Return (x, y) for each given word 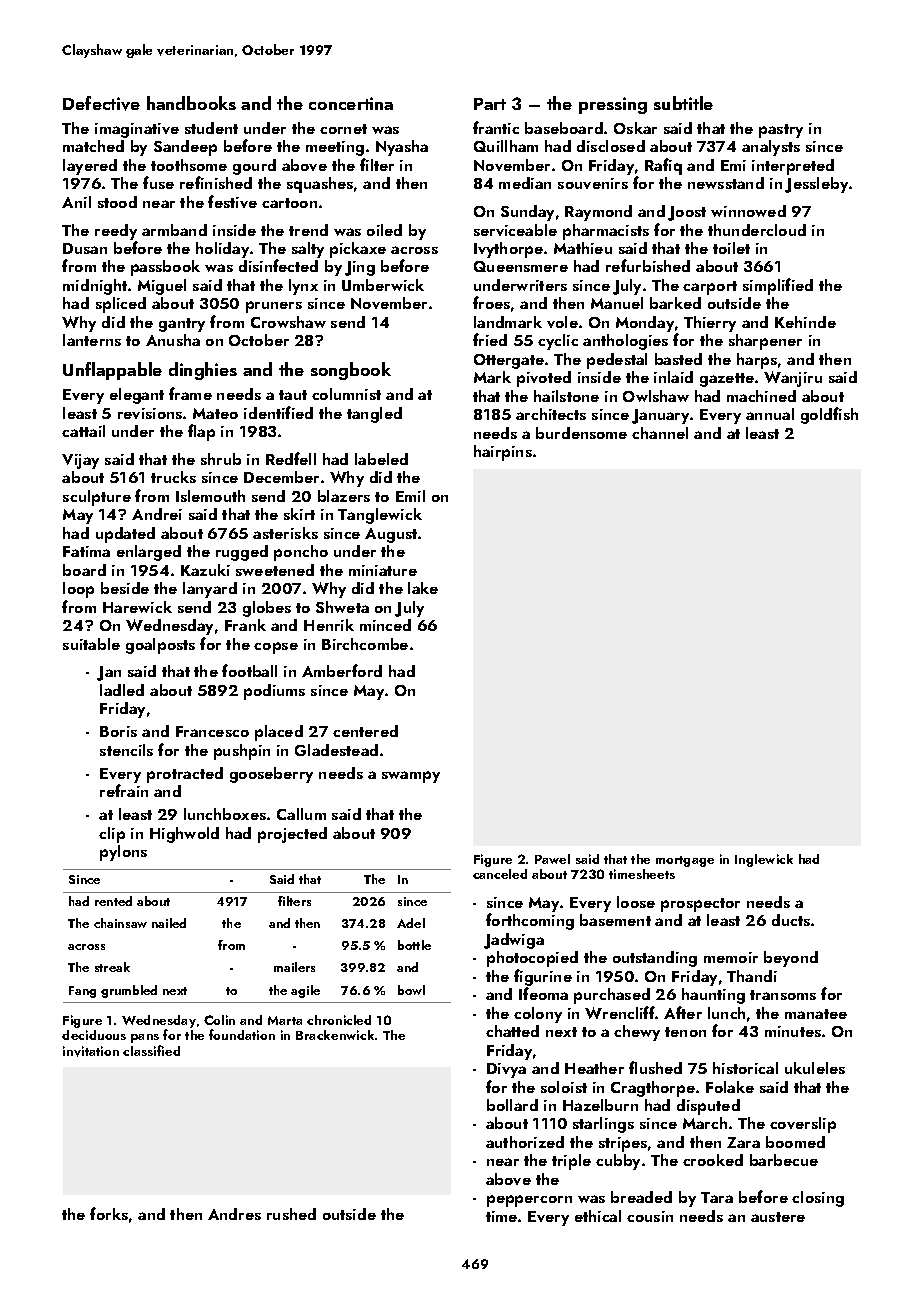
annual (770, 414)
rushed (291, 1214)
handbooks (191, 103)
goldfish (829, 415)
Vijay (80, 461)
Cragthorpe (653, 1089)
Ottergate (509, 361)
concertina (351, 103)
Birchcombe (365, 644)
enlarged (149, 553)
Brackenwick (335, 1035)
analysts (771, 148)
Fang (82, 992)
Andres (234, 1214)
